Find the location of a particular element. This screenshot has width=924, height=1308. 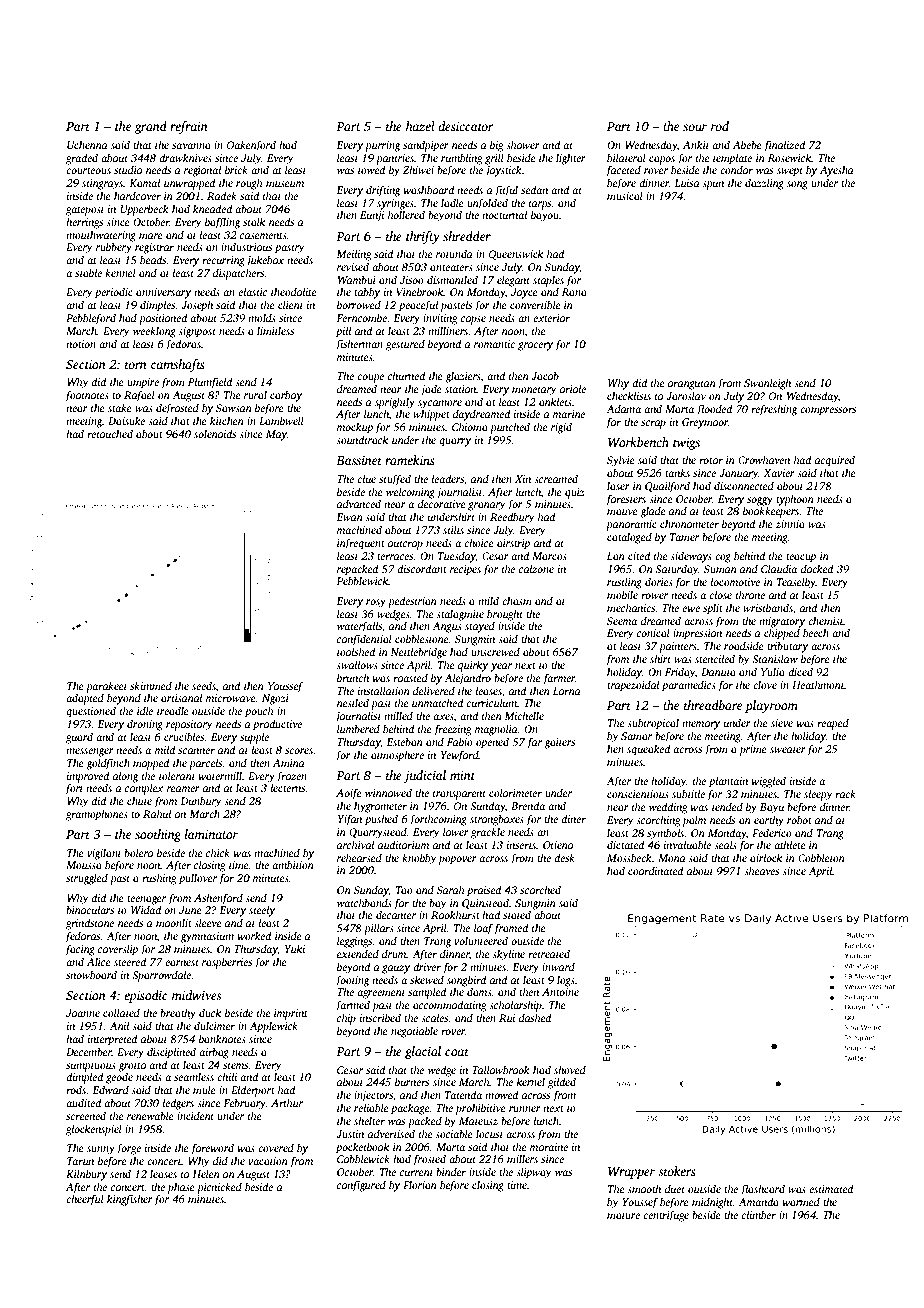

leaders is located at coordinates (447, 478).
